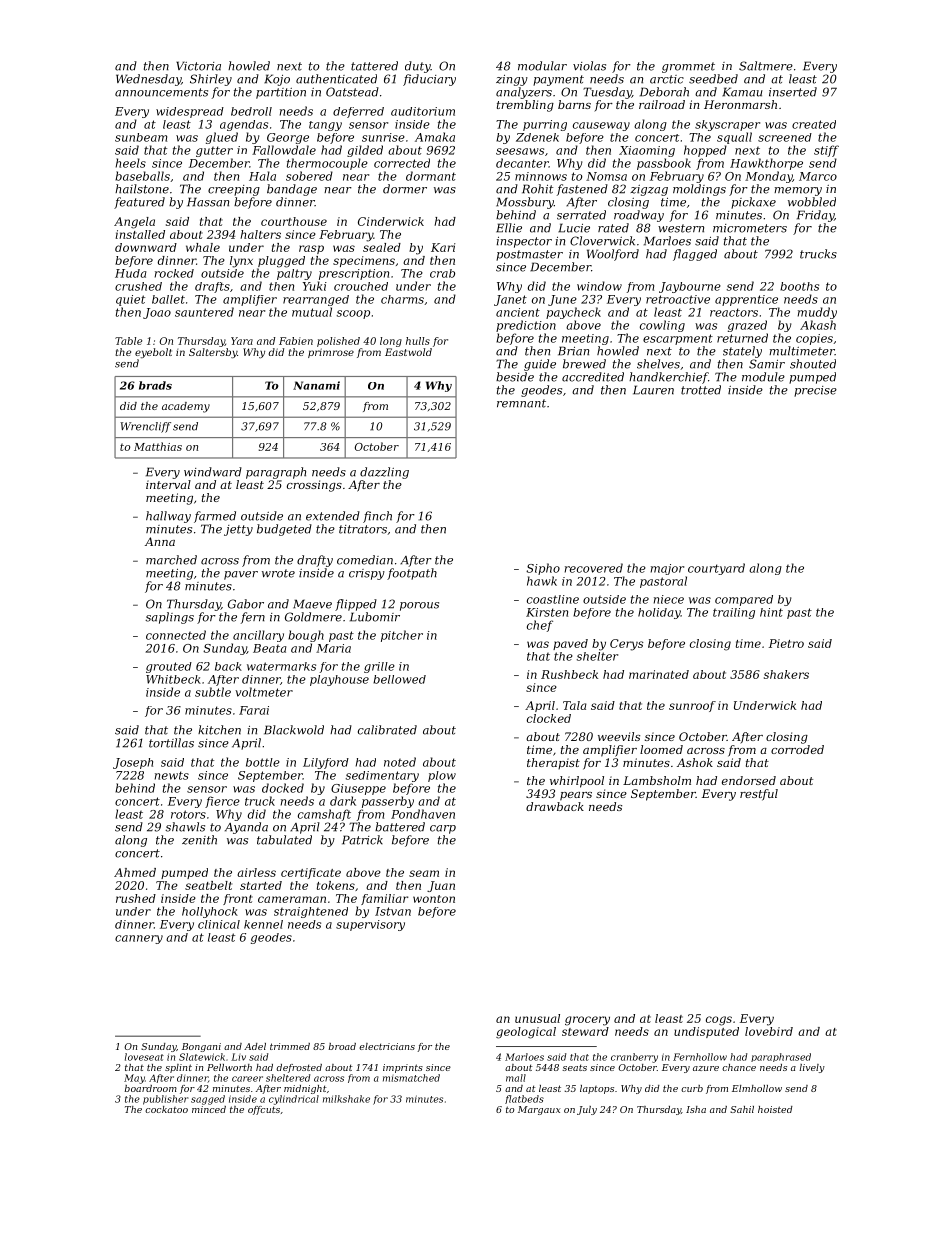 This screenshot has width=952, height=1233. I want to click on gilded, so click(365, 151).
